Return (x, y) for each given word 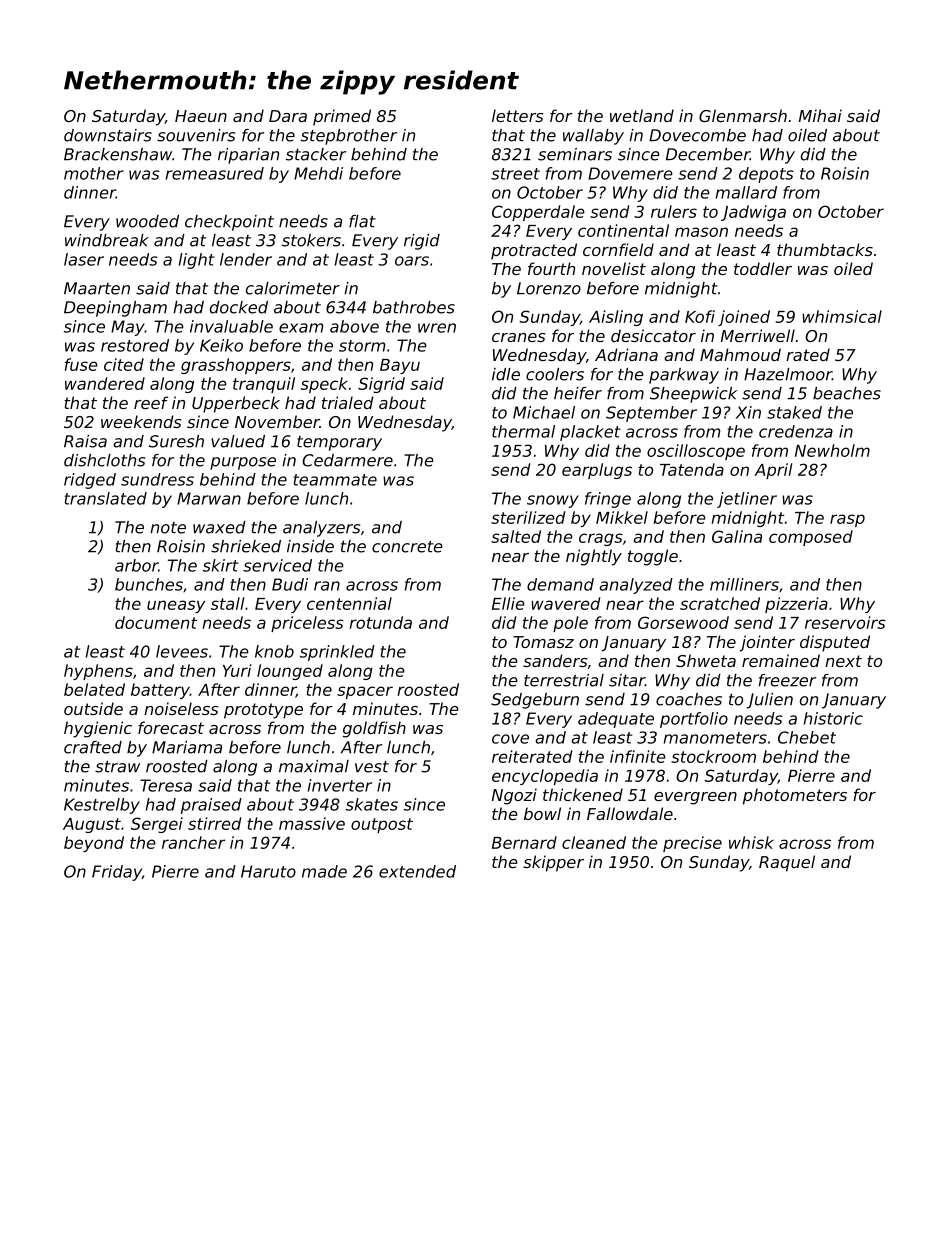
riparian (248, 156)
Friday (117, 873)
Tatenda (692, 469)
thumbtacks (825, 249)
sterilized (528, 517)
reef (151, 402)
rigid (422, 242)
